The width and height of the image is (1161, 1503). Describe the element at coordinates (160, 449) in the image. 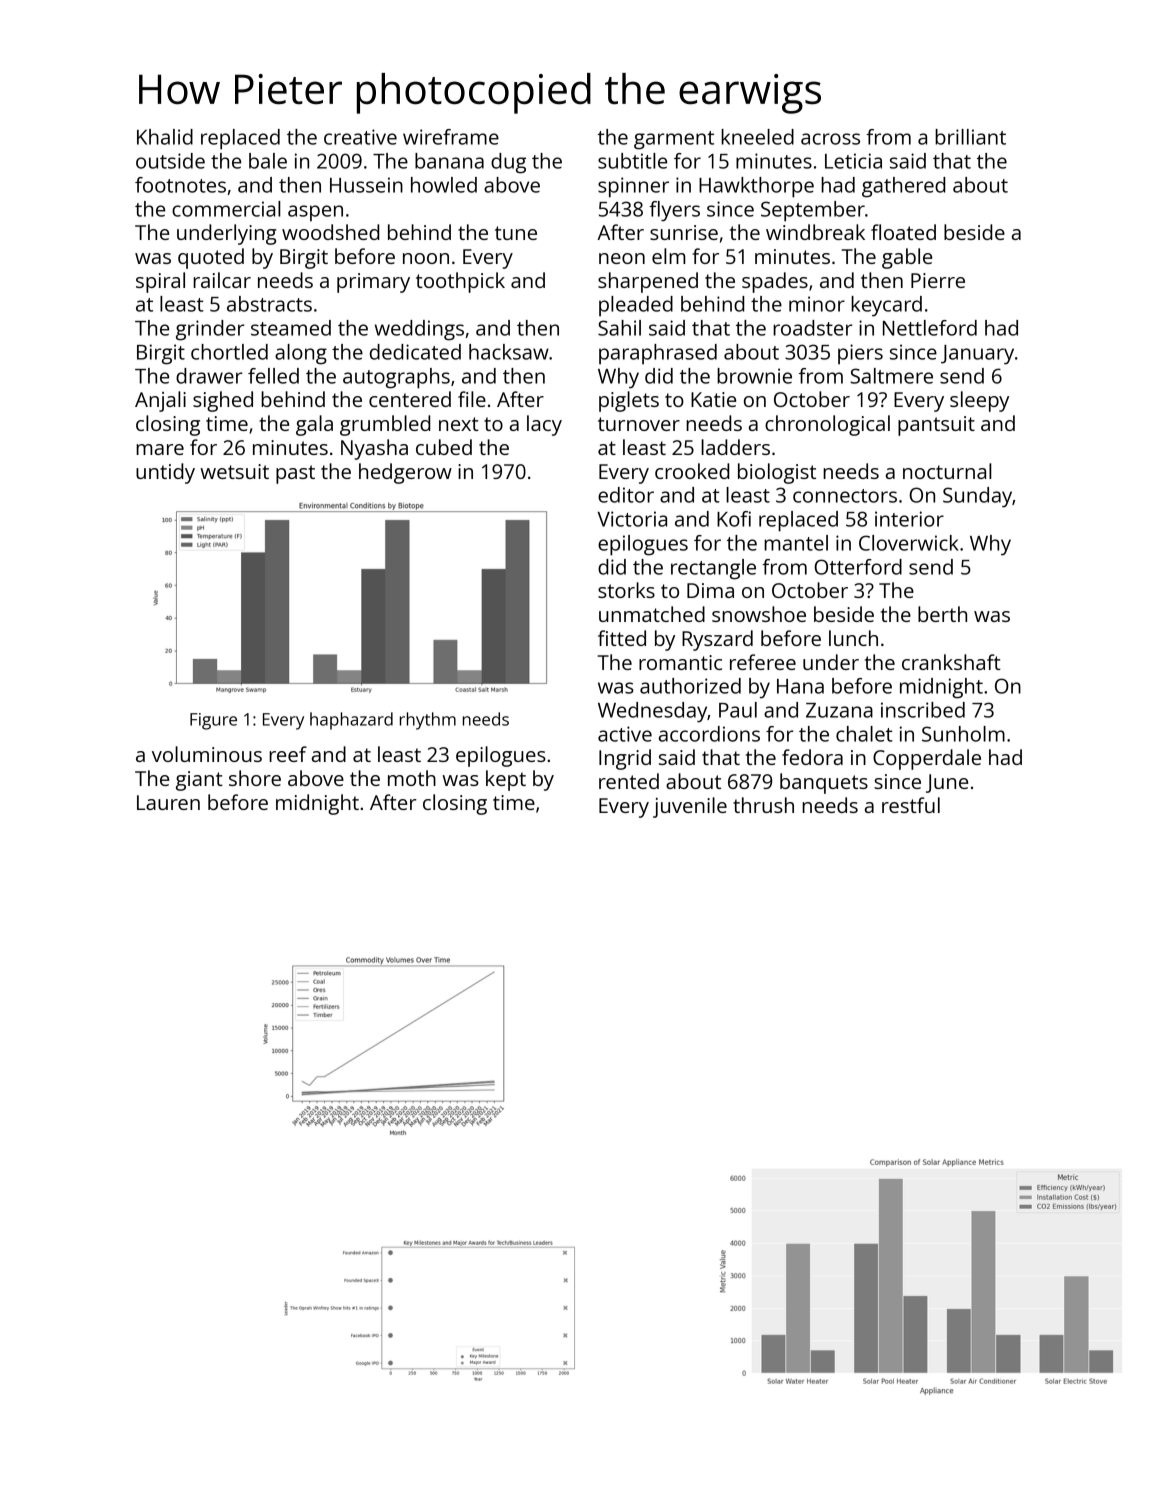

I see `mare` at that location.
